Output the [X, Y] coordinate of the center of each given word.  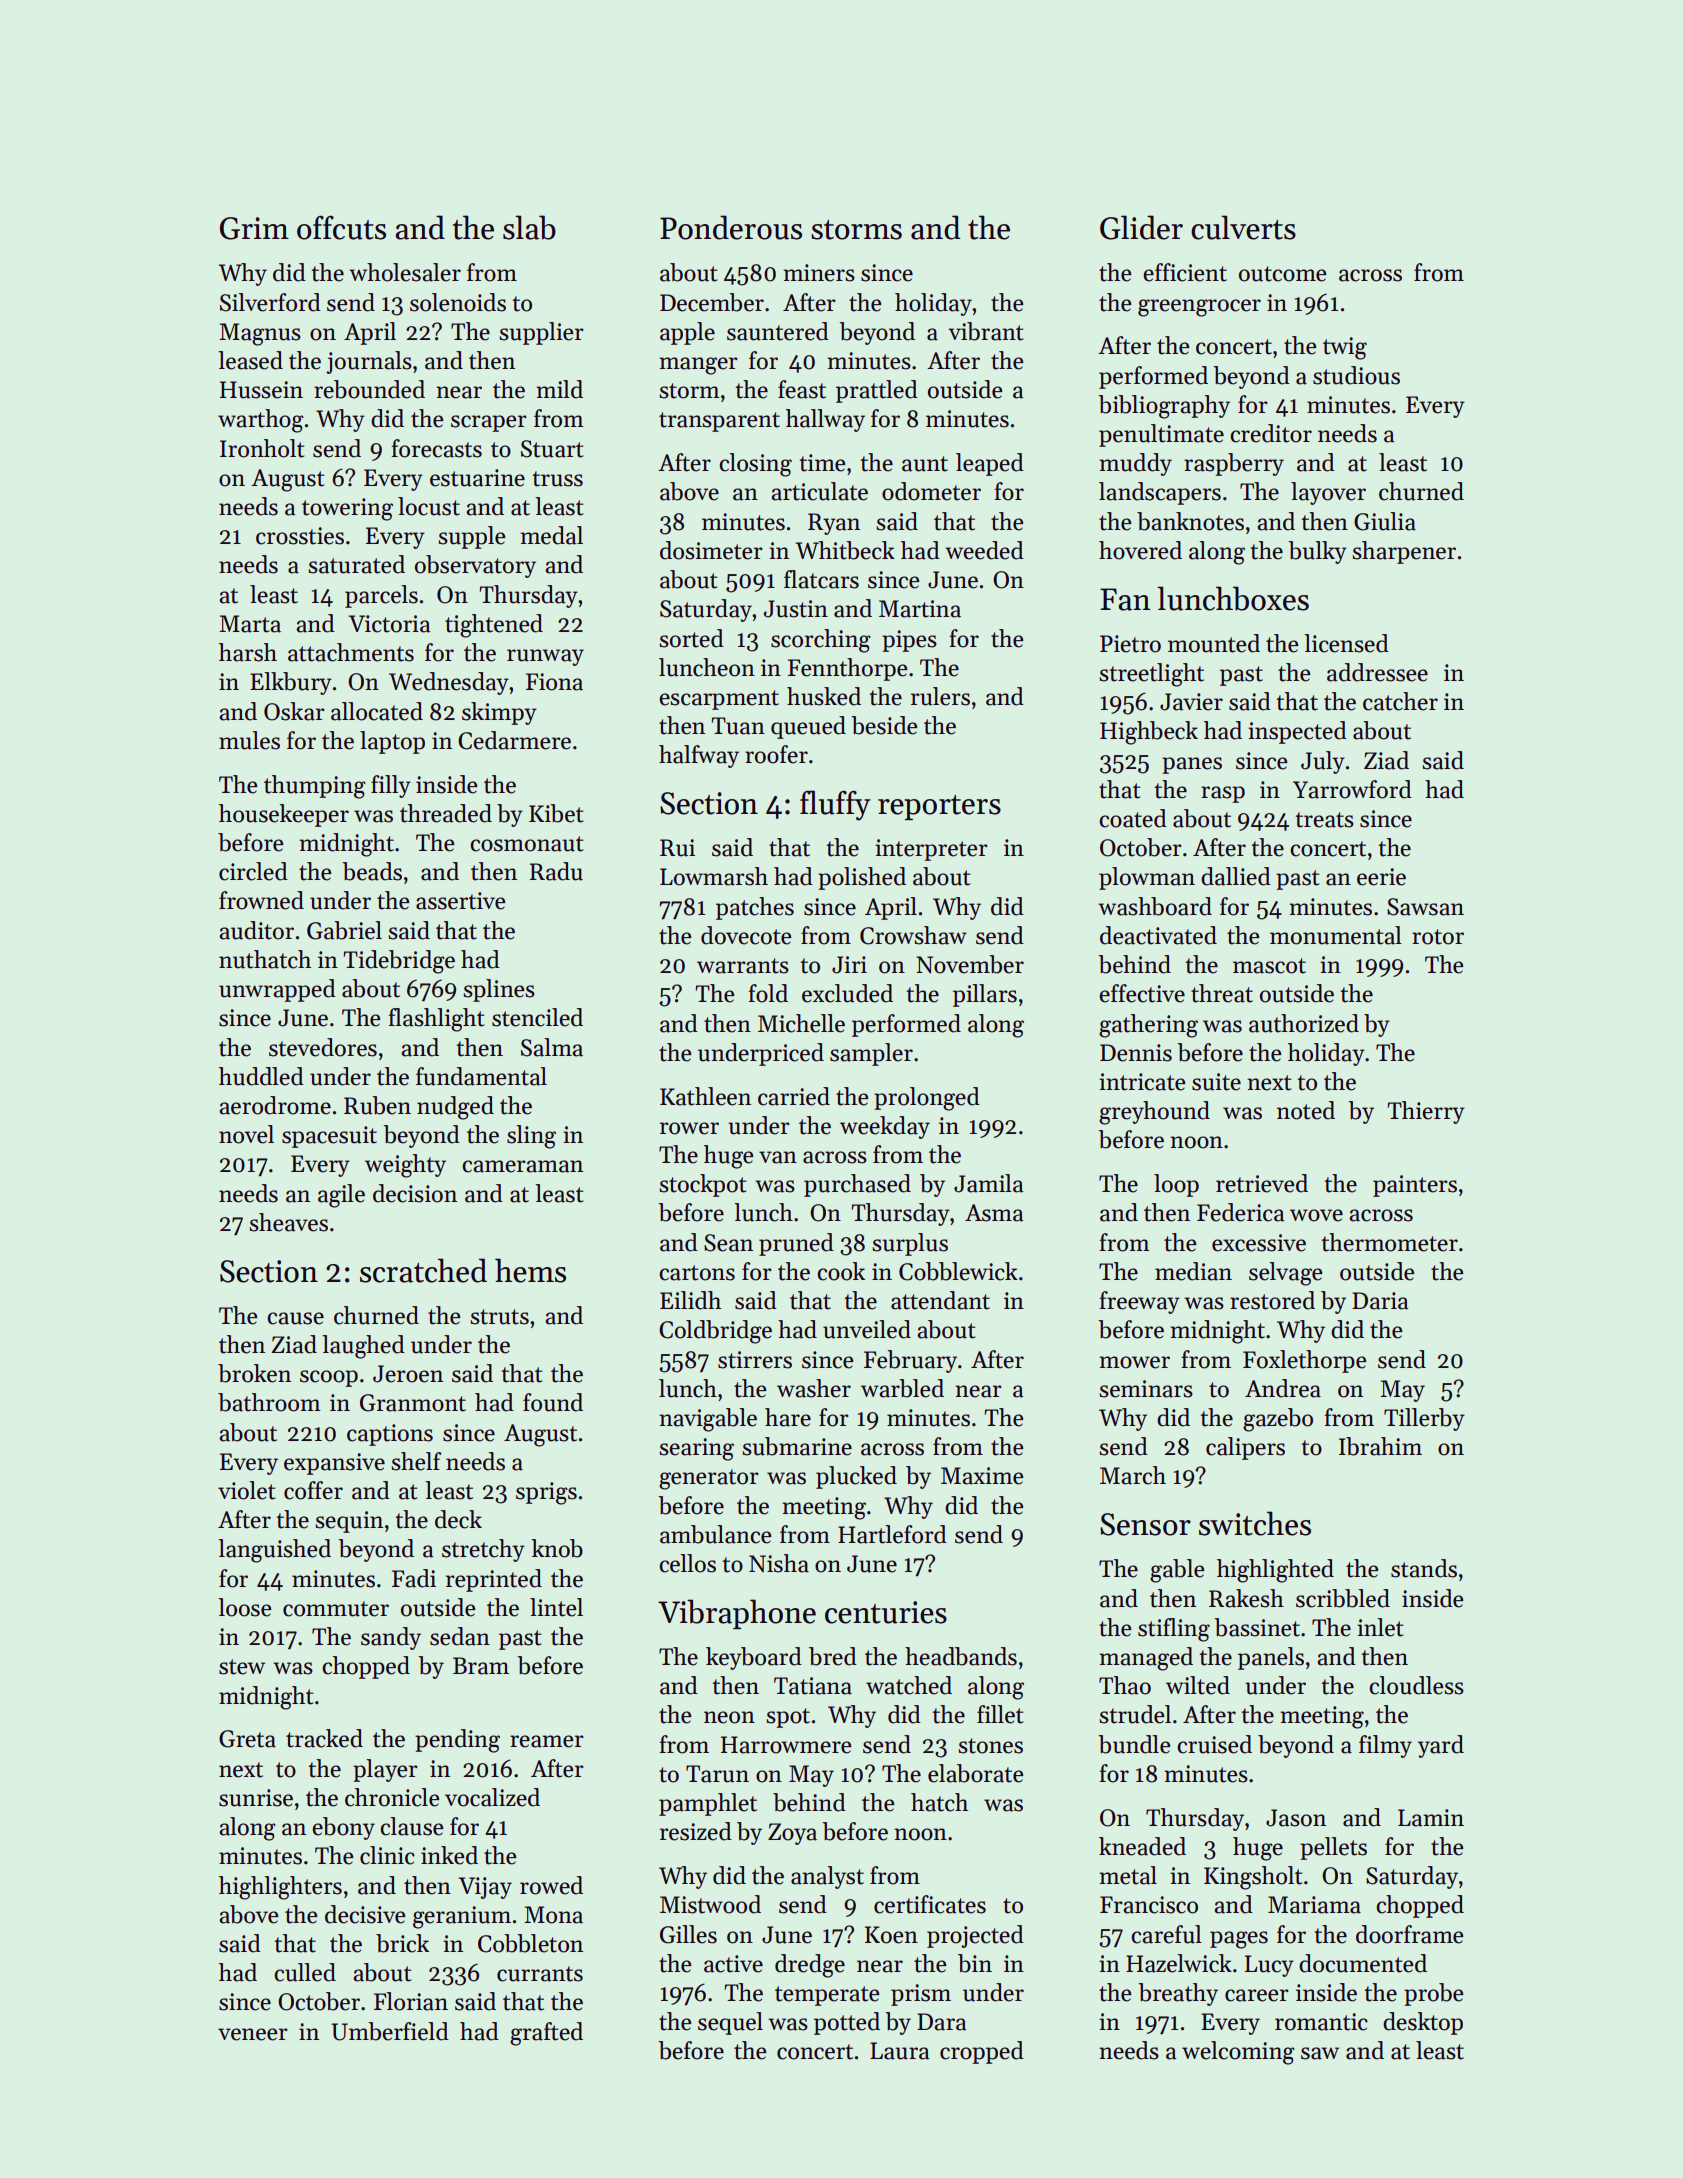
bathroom [269, 1402]
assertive [460, 901]
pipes [909, 641]
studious [1356, 375]
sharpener [1404, 552]
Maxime [982, 1476]
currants [540, 1974]
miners [819, 273]
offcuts [341, 227]
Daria [1380, 1301]
